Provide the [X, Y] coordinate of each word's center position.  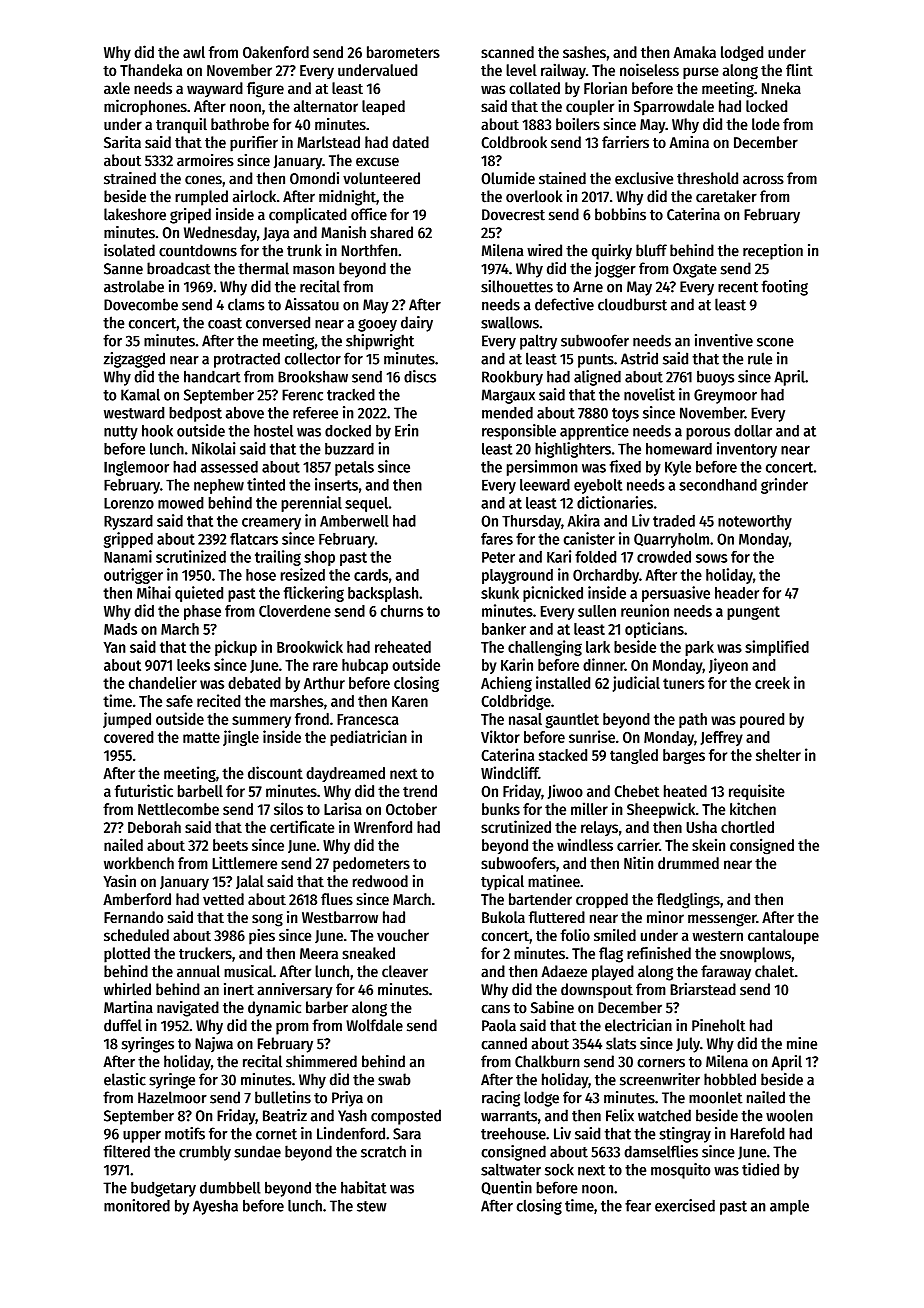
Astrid [639, 358]
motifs [185, 1133]
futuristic [143, 790]
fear [638, 1205]
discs [420, 376]
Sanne [123, 269]
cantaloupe [783, 937]
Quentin [506, 1188]
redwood [380, 881]
